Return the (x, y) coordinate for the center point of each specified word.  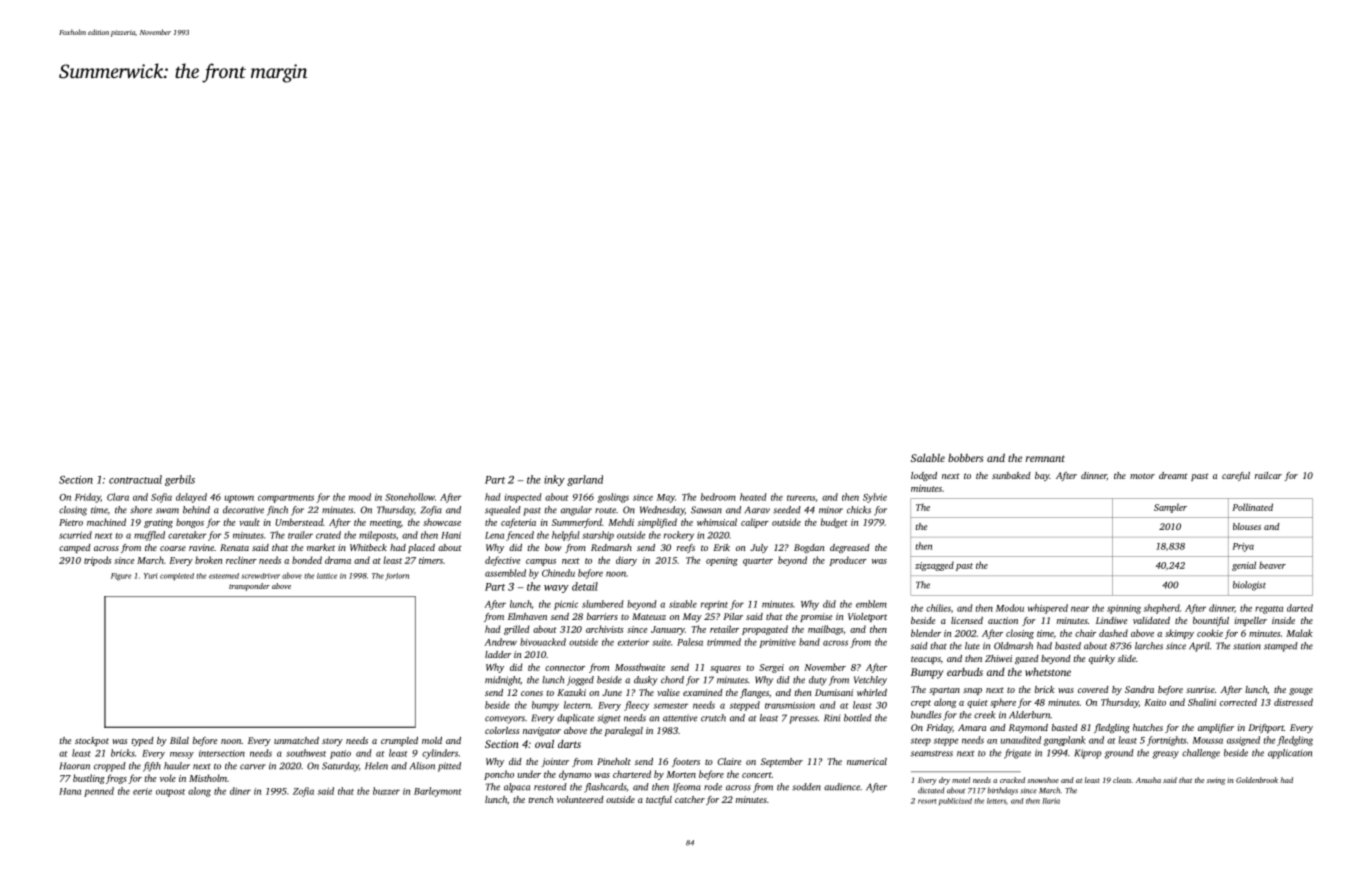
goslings (613, 498)
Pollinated (1252, 507)
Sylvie (875, 498)
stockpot (92, 741)
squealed (503, 511)
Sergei (771, 668)
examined (703, 692)
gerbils (180, 480)
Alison (422, 766)
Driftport (1266, 728)
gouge (1301, 691)
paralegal (624, 731)
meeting (385, 523)
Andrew (501, 642)
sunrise (1200, 689)
